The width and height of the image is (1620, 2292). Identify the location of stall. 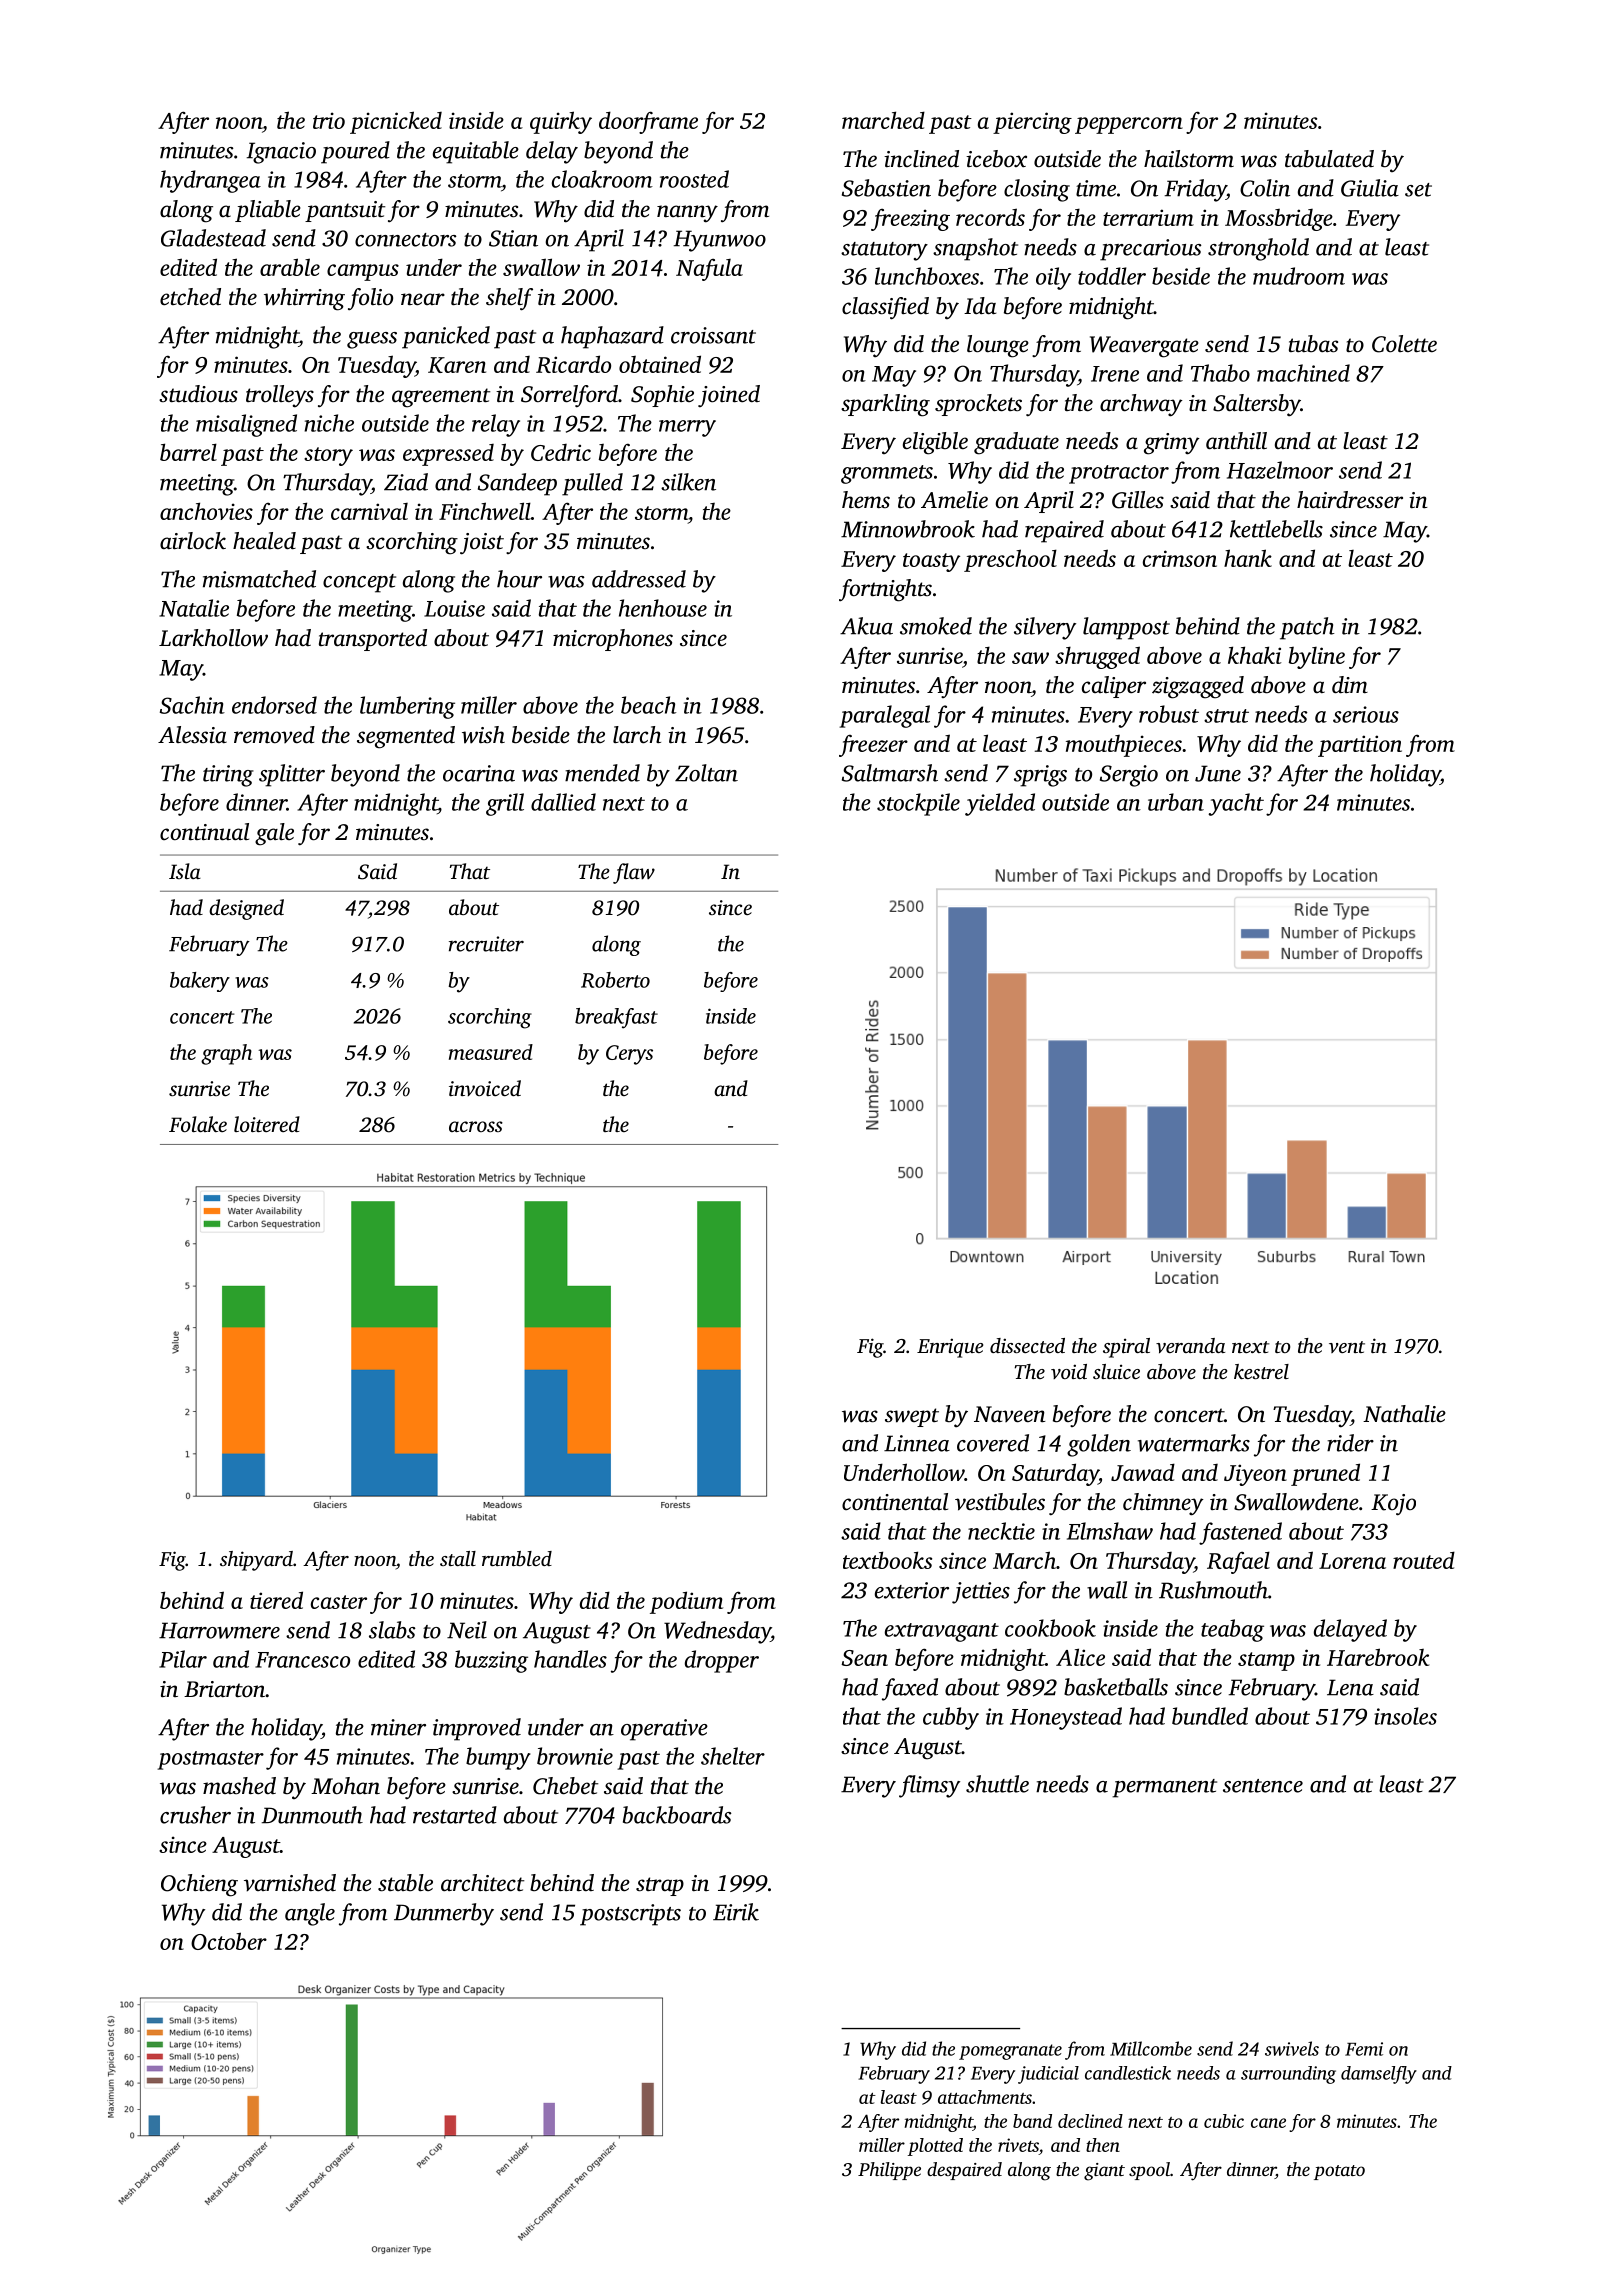
(458, 1558).
